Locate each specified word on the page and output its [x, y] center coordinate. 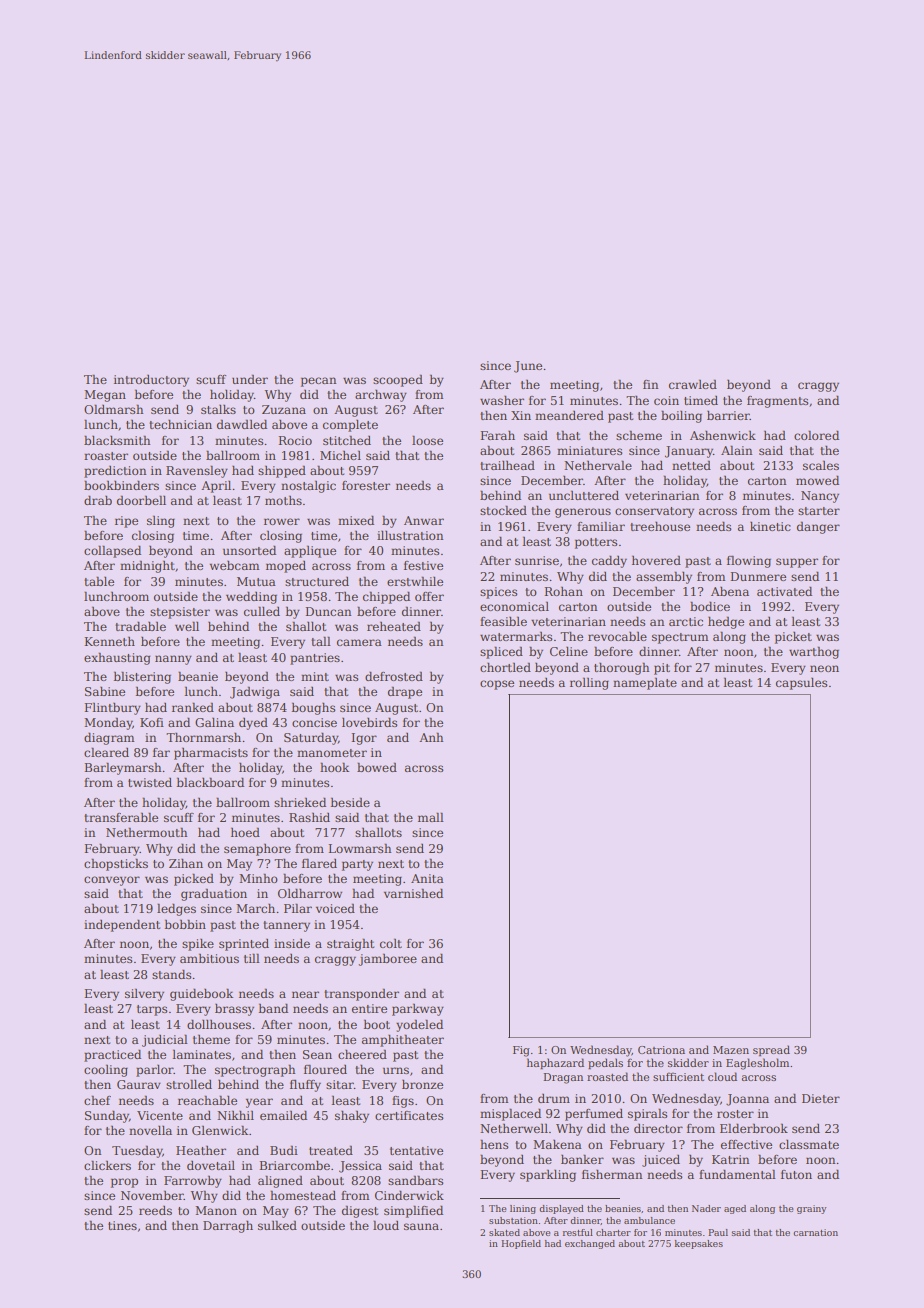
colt [391, 943]
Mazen [731, 1050]
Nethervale [598, 465]
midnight [147, 566]
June [528, 367]
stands [171, 974]
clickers [107, 1165]
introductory [151, 381]
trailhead [507, 465]
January [689, 452]
